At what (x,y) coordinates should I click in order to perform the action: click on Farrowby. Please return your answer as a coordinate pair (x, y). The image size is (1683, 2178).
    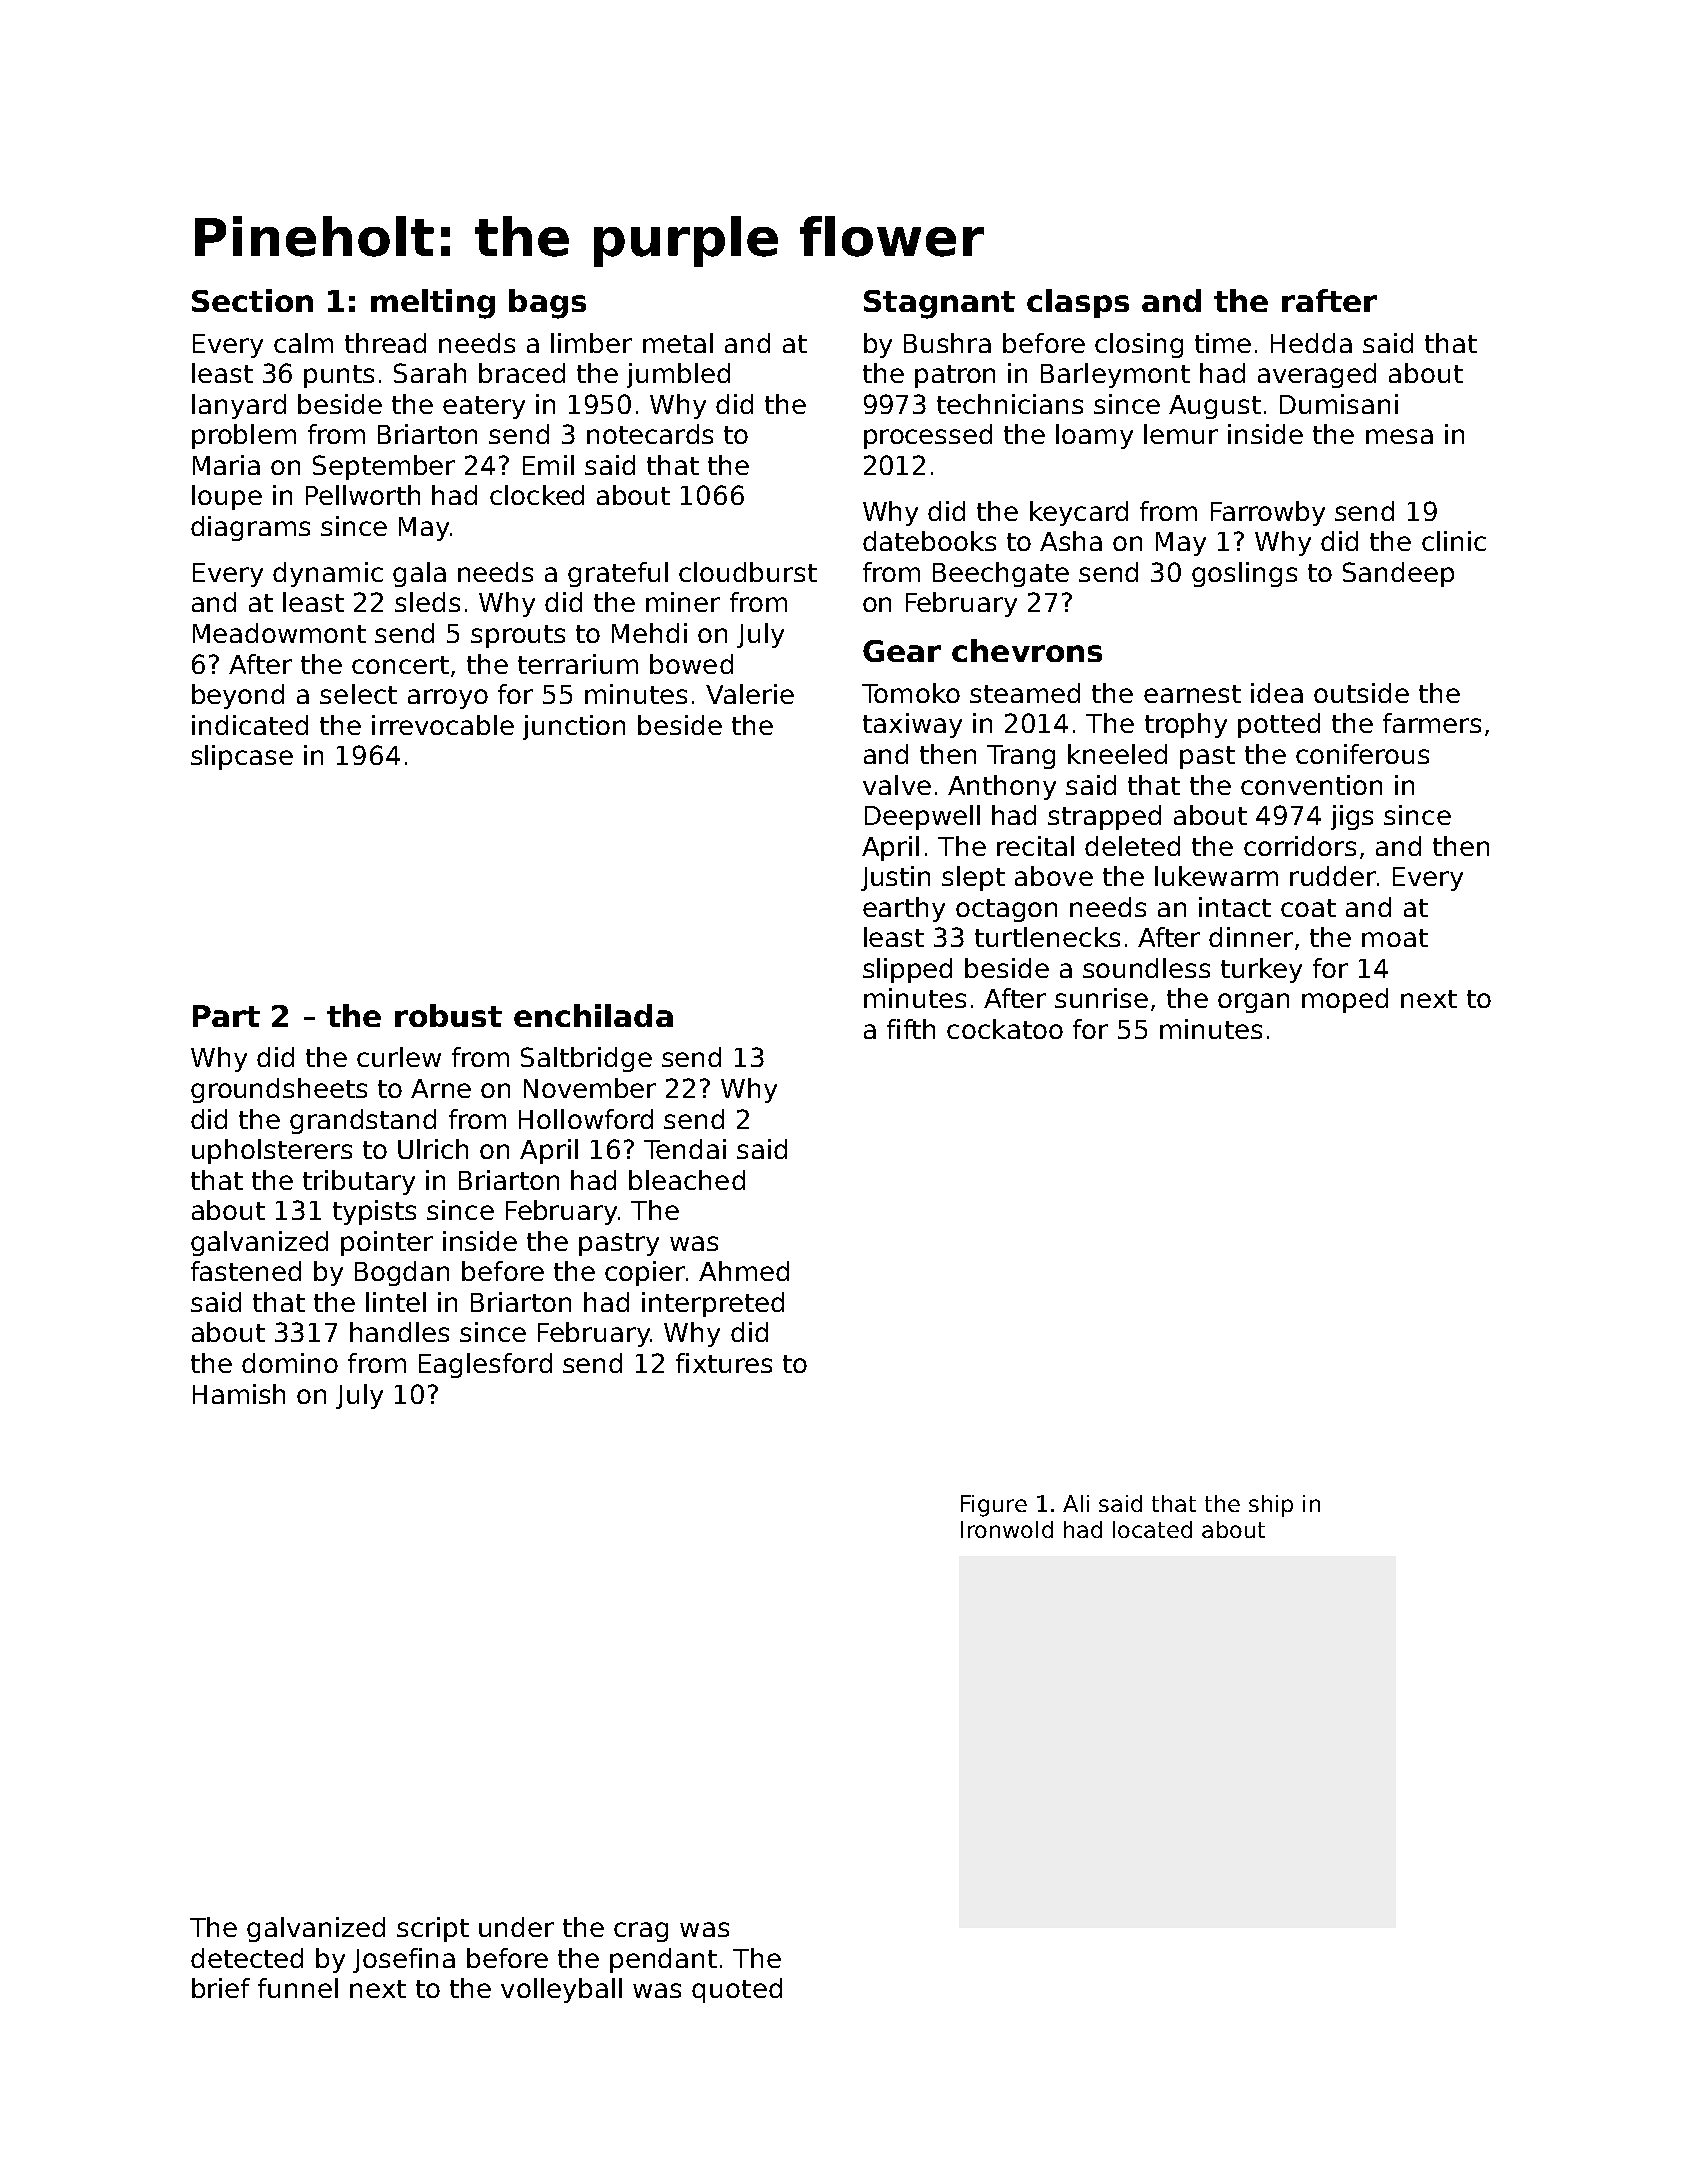
    Looking at the image, I should click on (1268, 513).
